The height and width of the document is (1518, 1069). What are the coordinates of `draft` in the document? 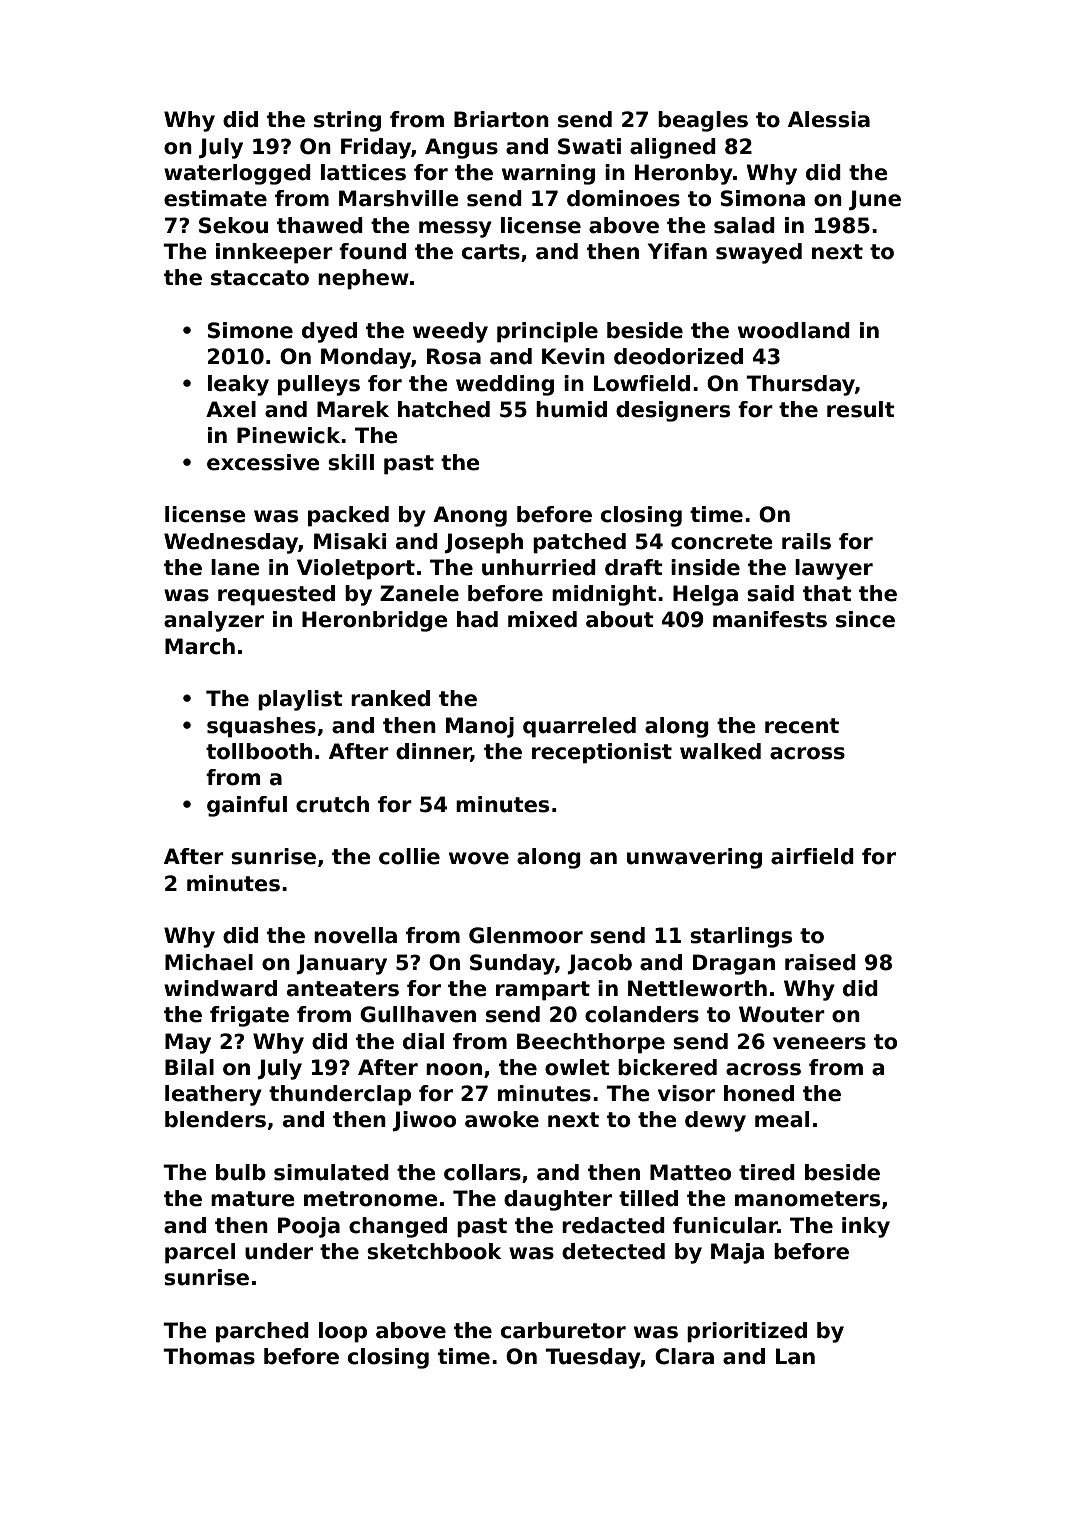 It's located at (634, 567).
